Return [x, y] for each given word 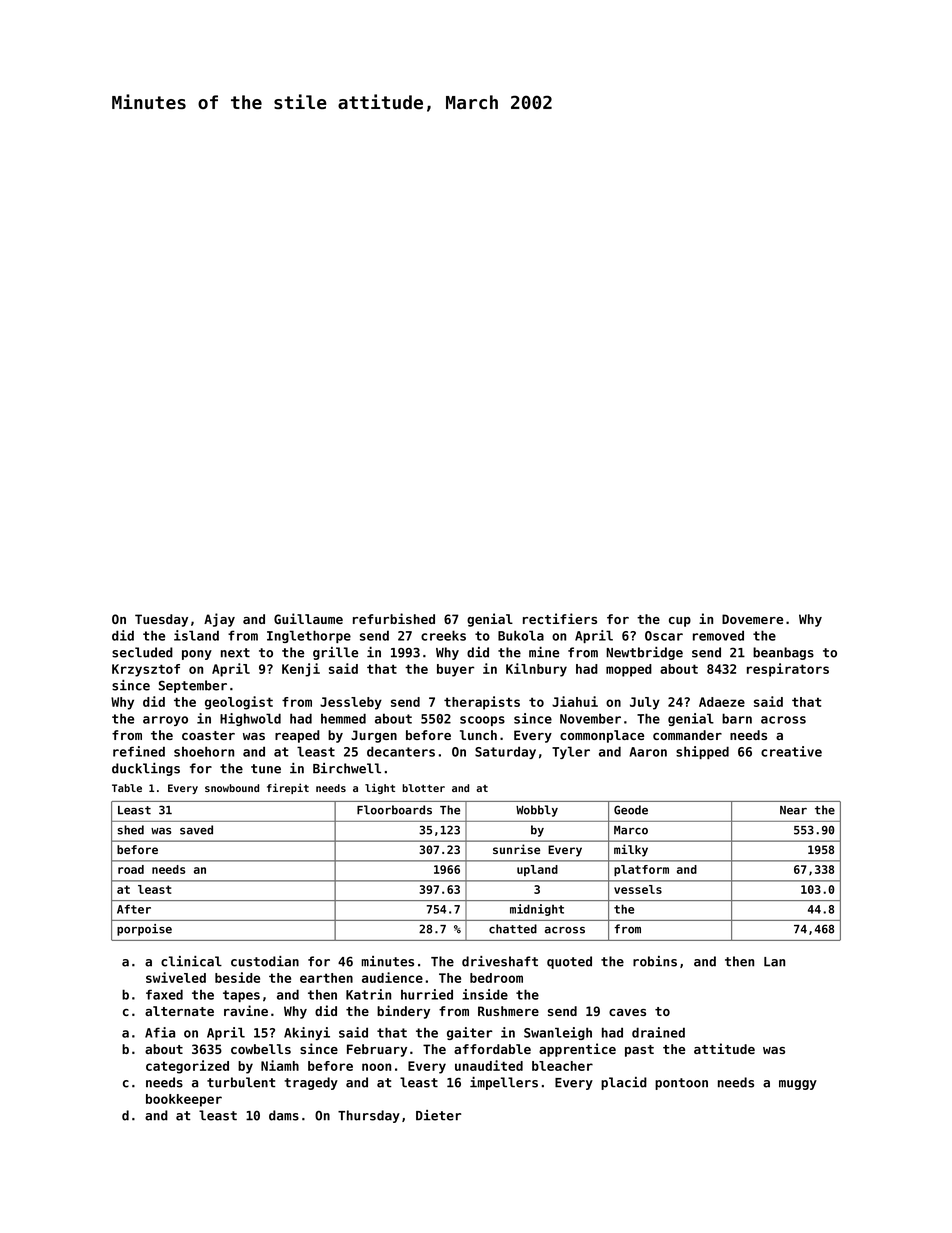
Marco [631, 830]
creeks [443, 635]
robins [655, 961]
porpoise [144, 930]
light [380, 788]
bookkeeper [184, 1100]
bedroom [496, 978]
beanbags [783, 653]
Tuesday [161, 620]
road [131, 869]
